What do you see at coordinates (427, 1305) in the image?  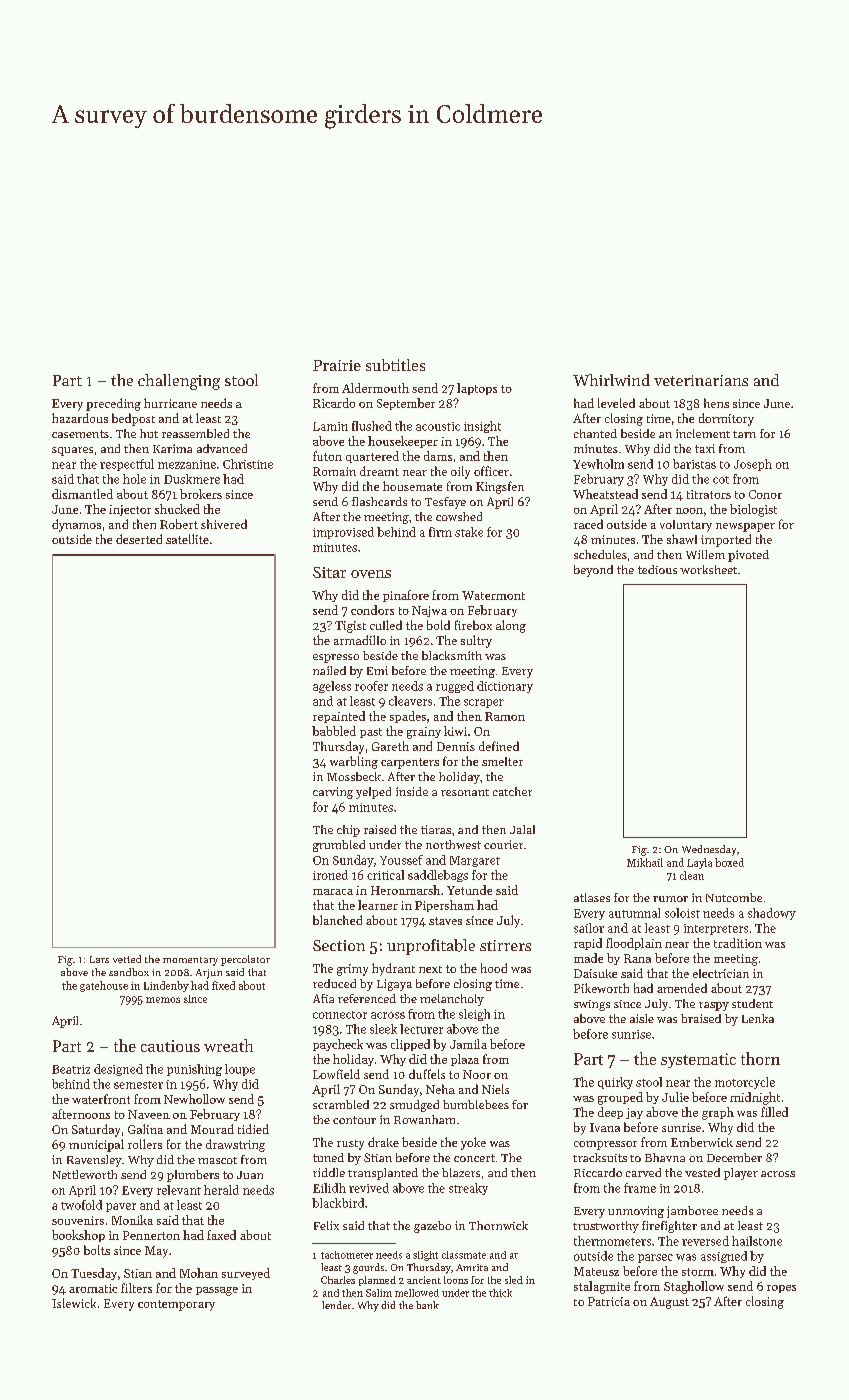 I see `bank` at bounding box center [427, 1305].
